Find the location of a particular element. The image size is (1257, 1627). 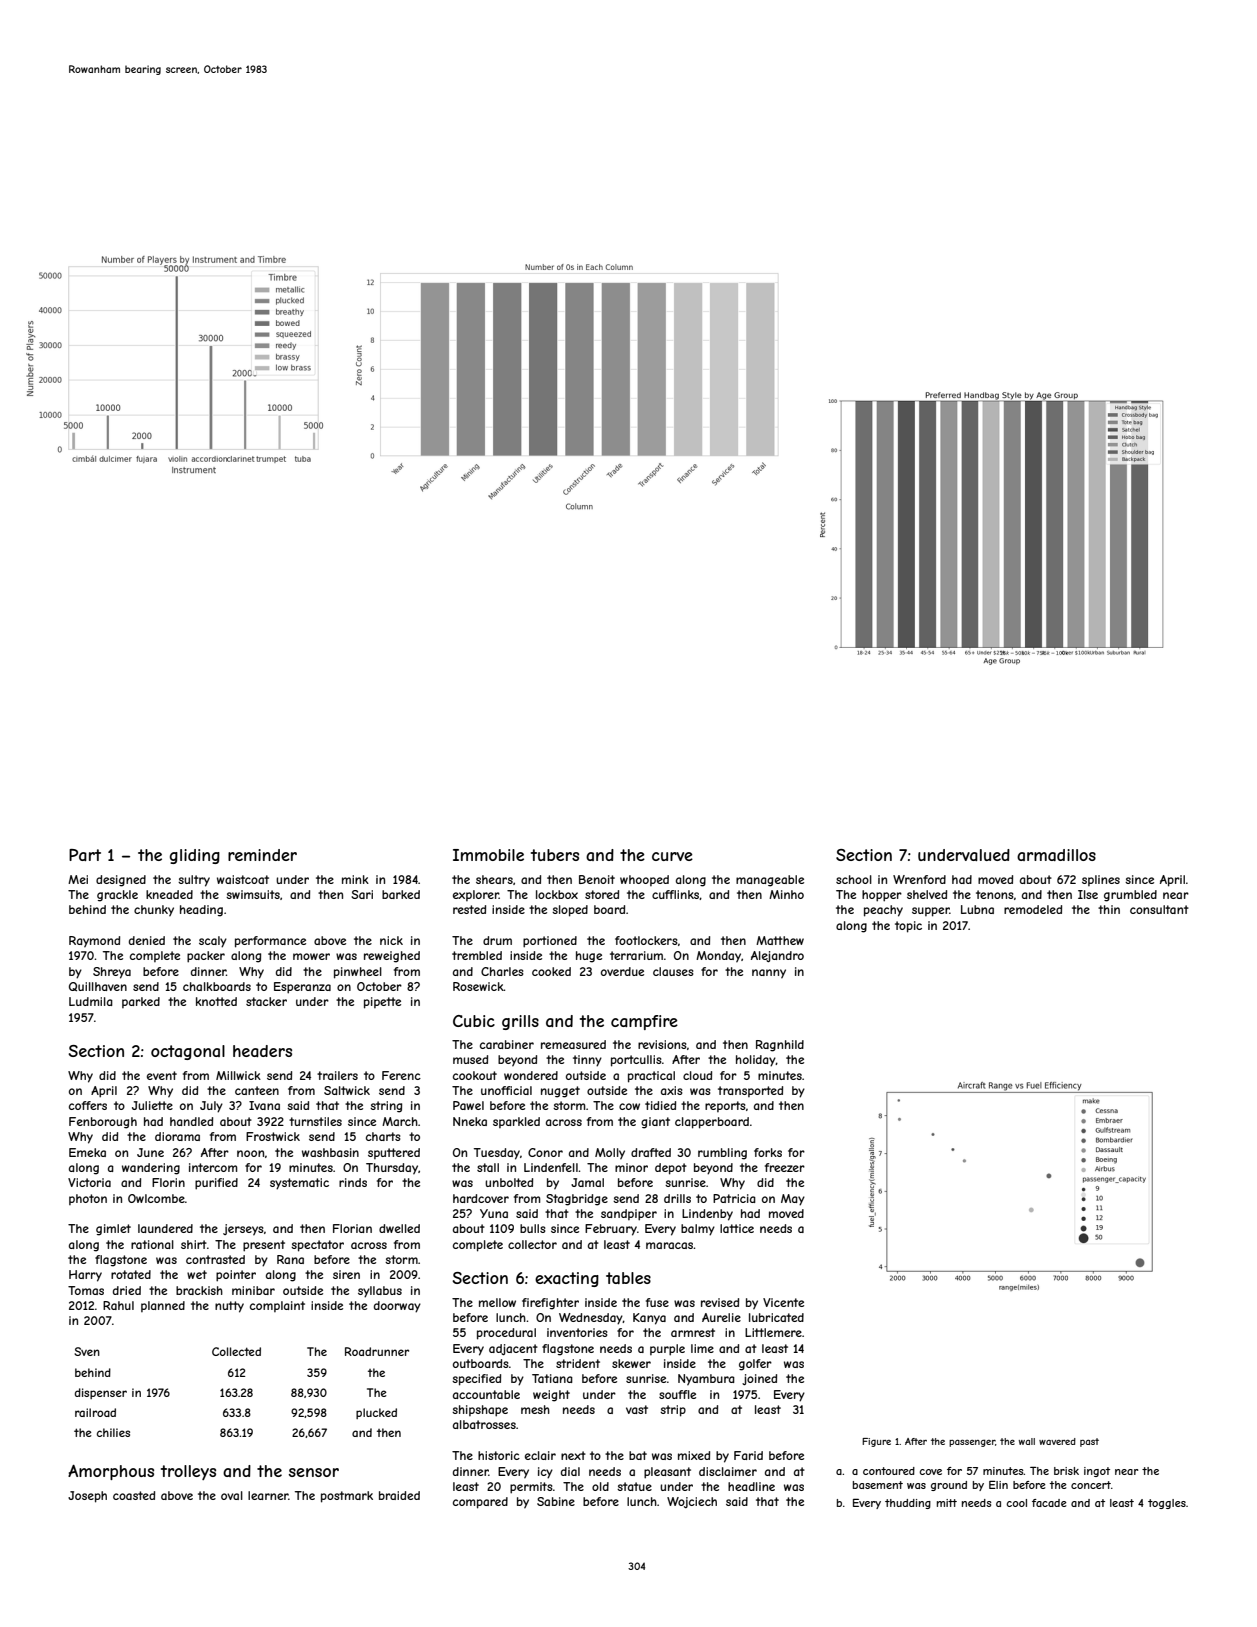

Lindenby is located at coordinates (707, 1215).
